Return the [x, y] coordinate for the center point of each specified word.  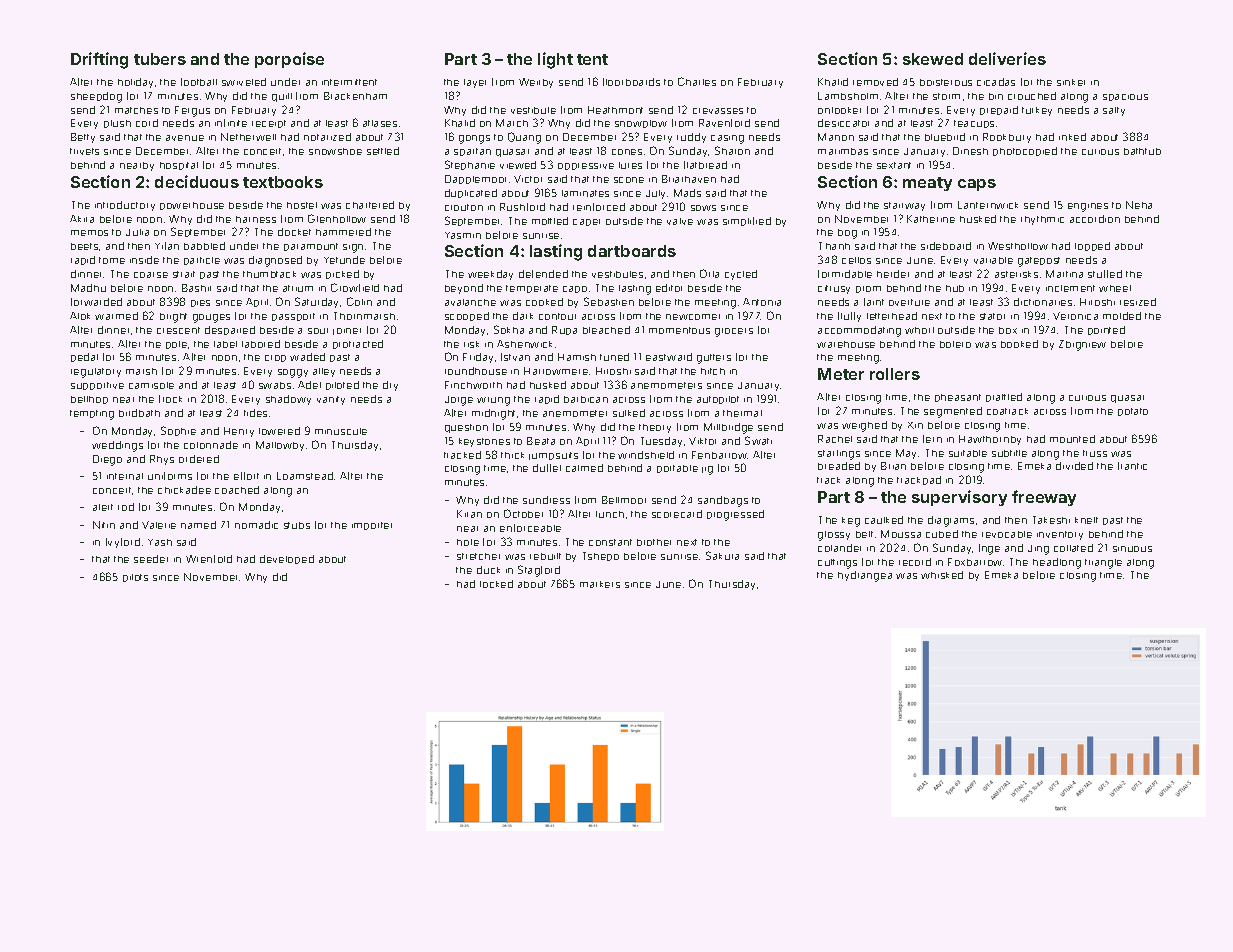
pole [176, 345]
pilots [135, 578]
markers [600, 584]
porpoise [289, 60]
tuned [614, 357]
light [555, 60]
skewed [933, 59]
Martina [1064, 274]
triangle [1103, 564]
